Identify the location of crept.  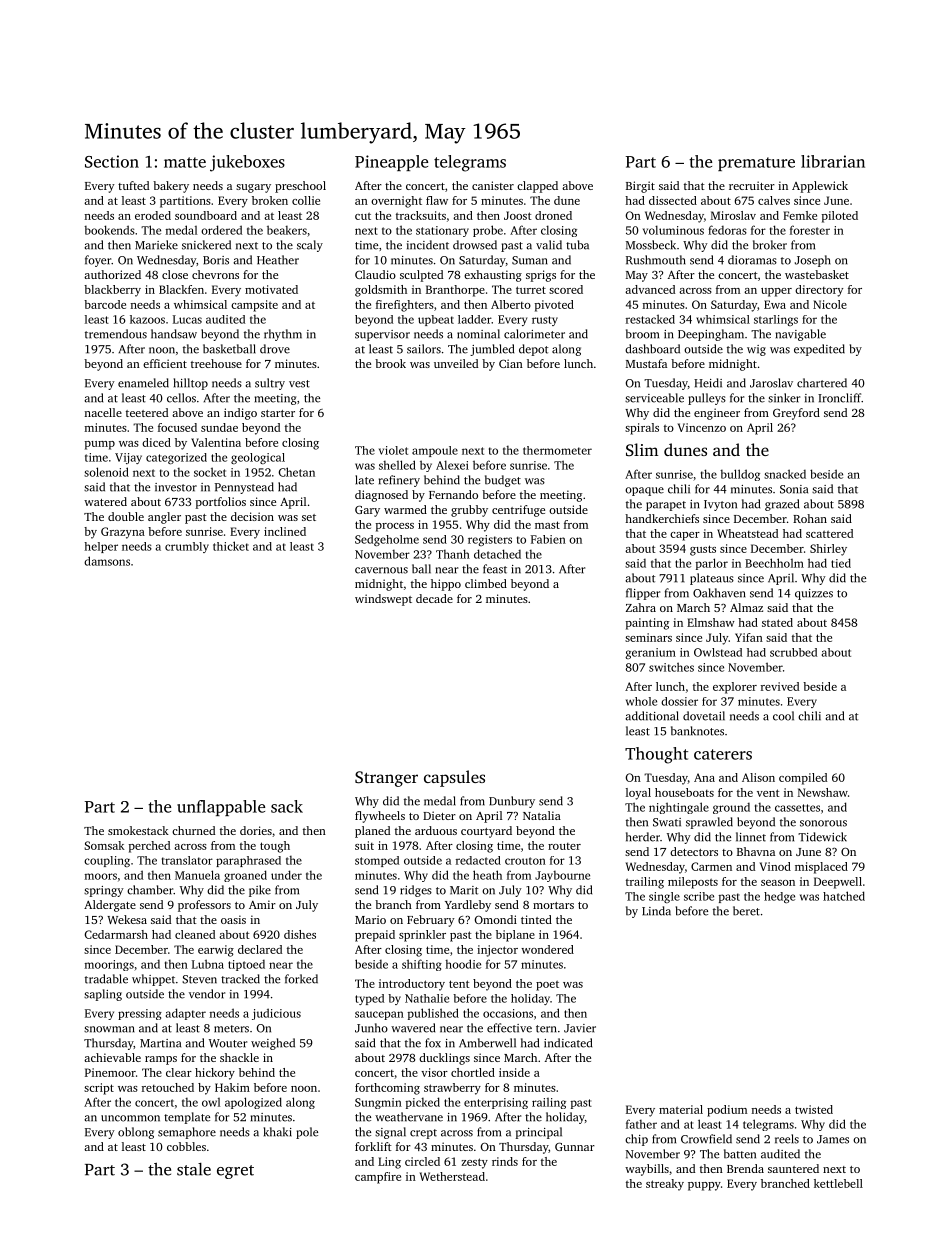
(423, 1134).
